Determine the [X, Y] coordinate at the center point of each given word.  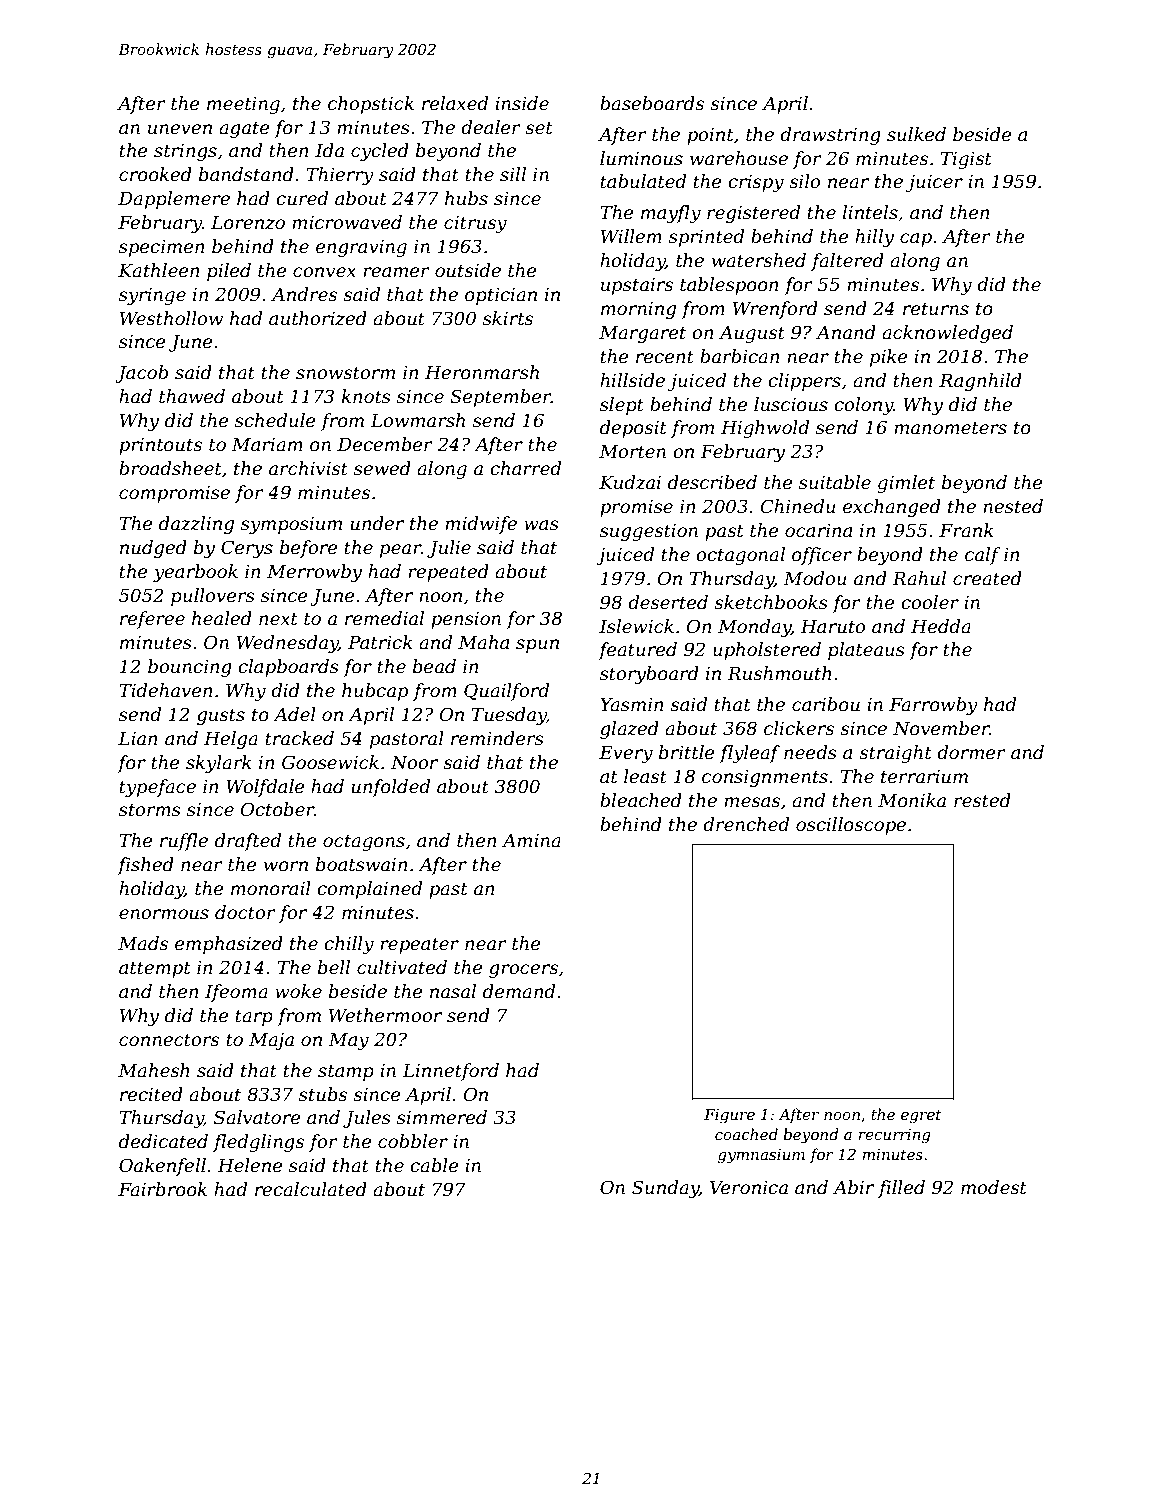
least [645, 776]
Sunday [665, 1189]
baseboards [652, 103]
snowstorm [345, 373]
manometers [950, 428]
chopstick [371, 105]
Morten [632, 452]
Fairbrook [162, 1189]
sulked [916, 134]
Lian [138, 738]
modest [994, 1187]
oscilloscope [851, 826]
